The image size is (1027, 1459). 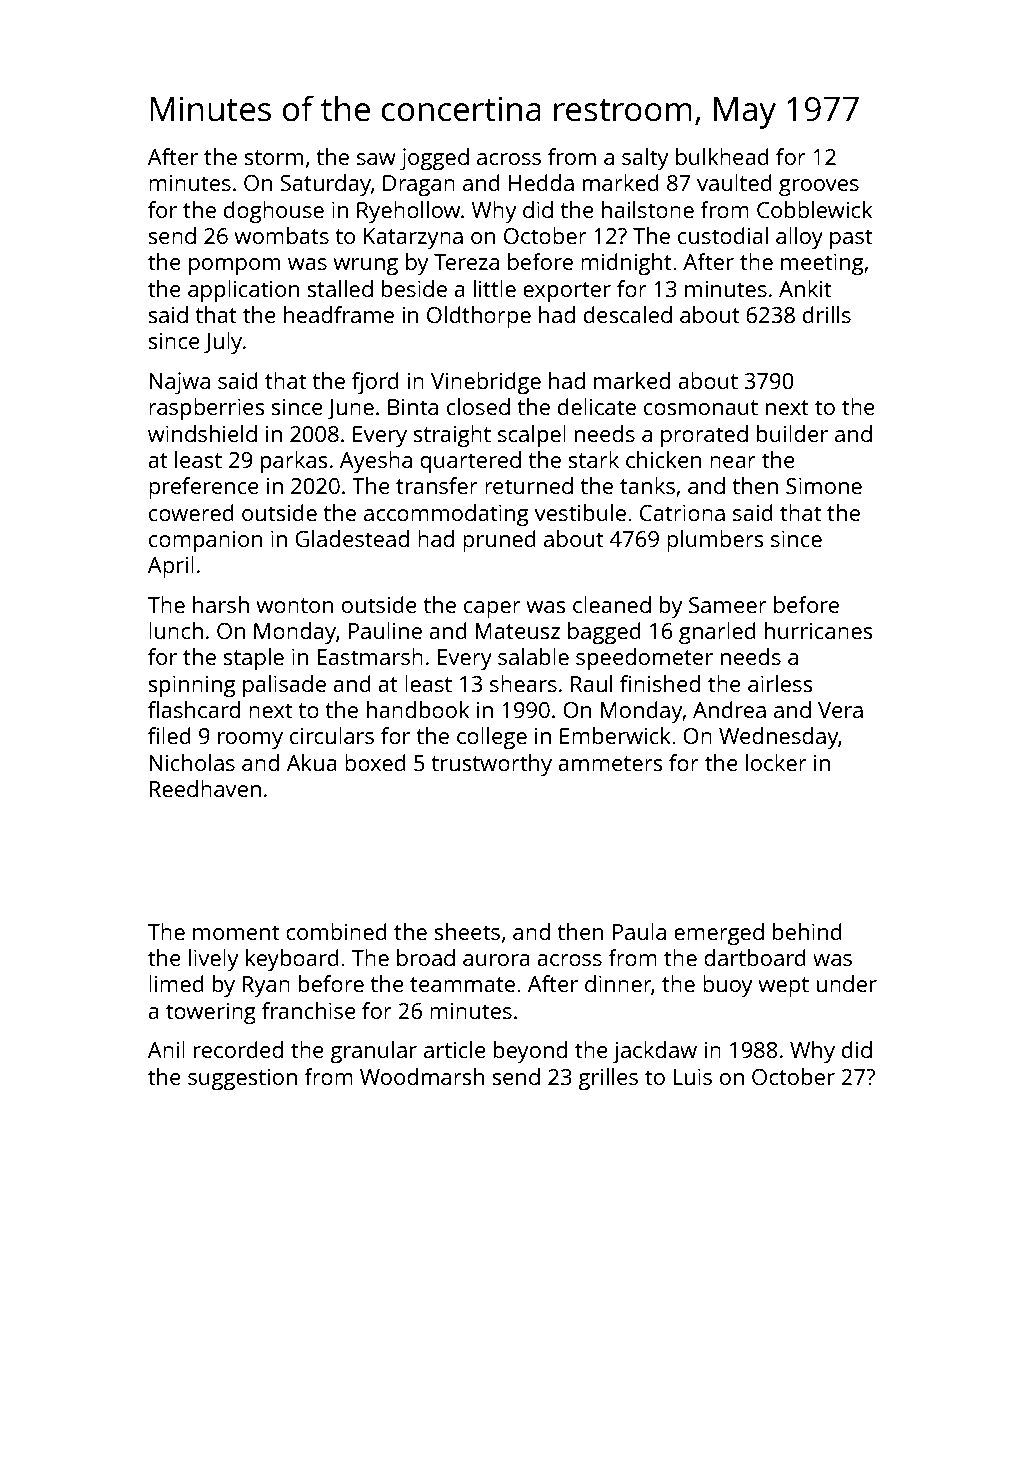 What do you see at coordinates (223, 343) in the page?
I see `July` at bounding box center [223, 343].
